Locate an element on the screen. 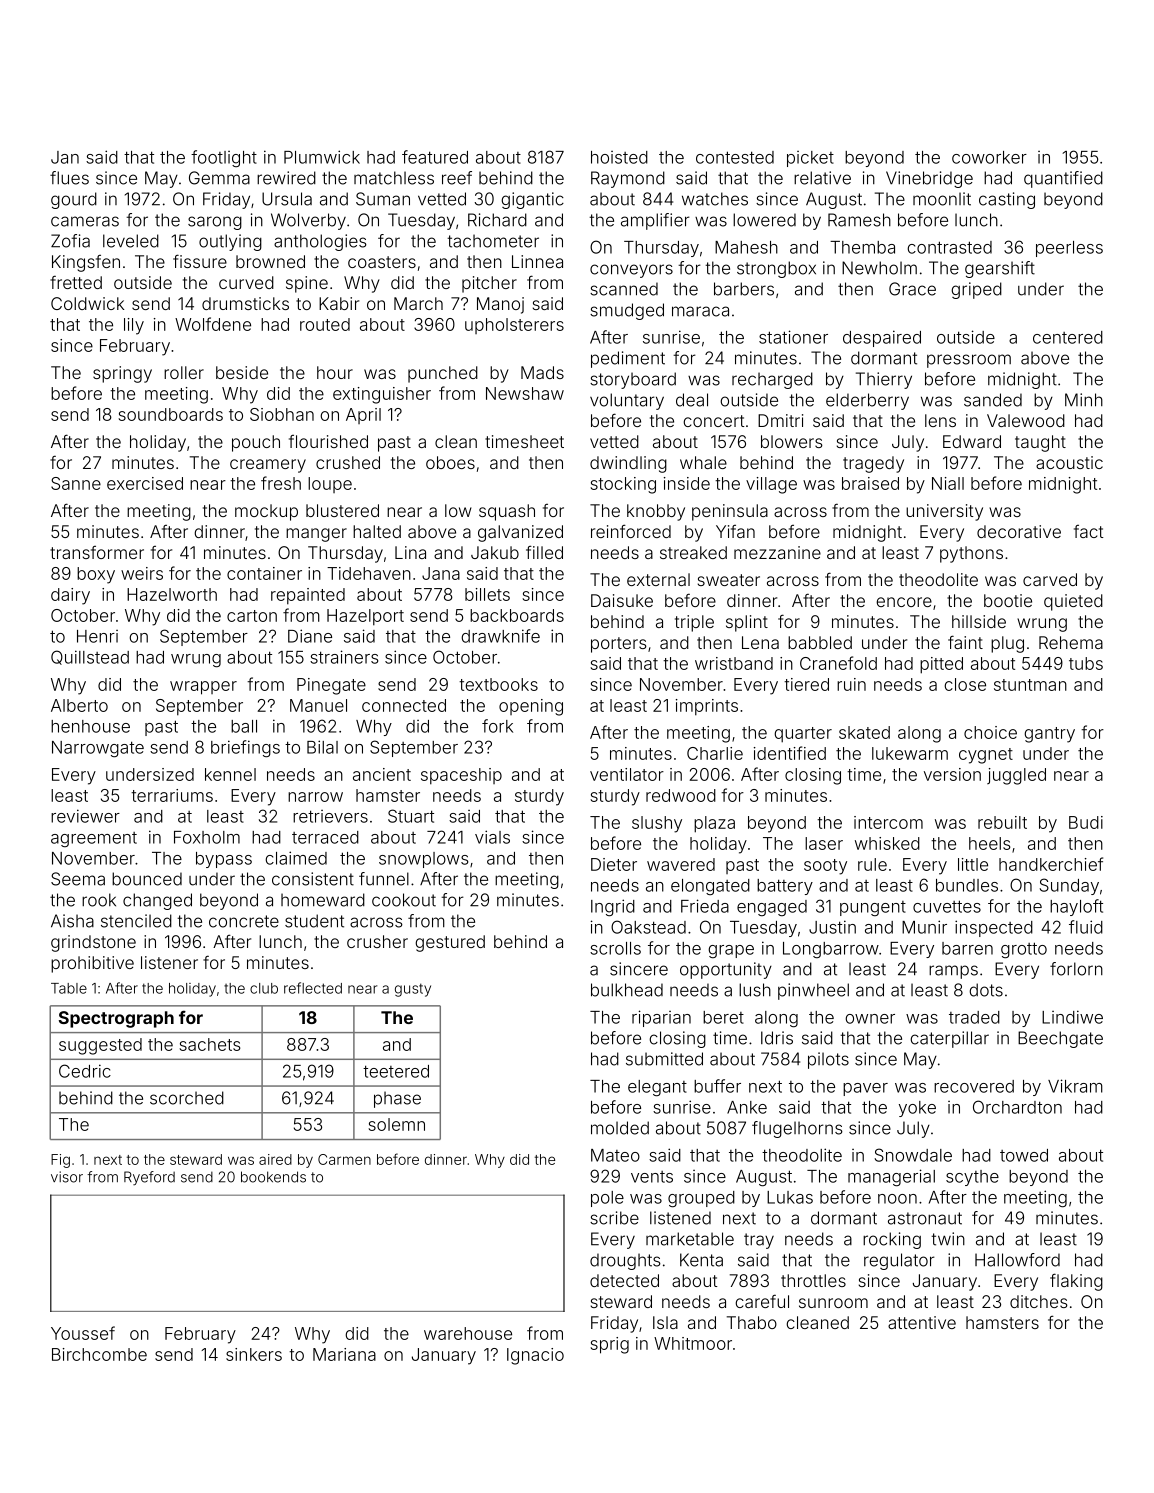  Ryeford is located at coordinates (149, 1178).
